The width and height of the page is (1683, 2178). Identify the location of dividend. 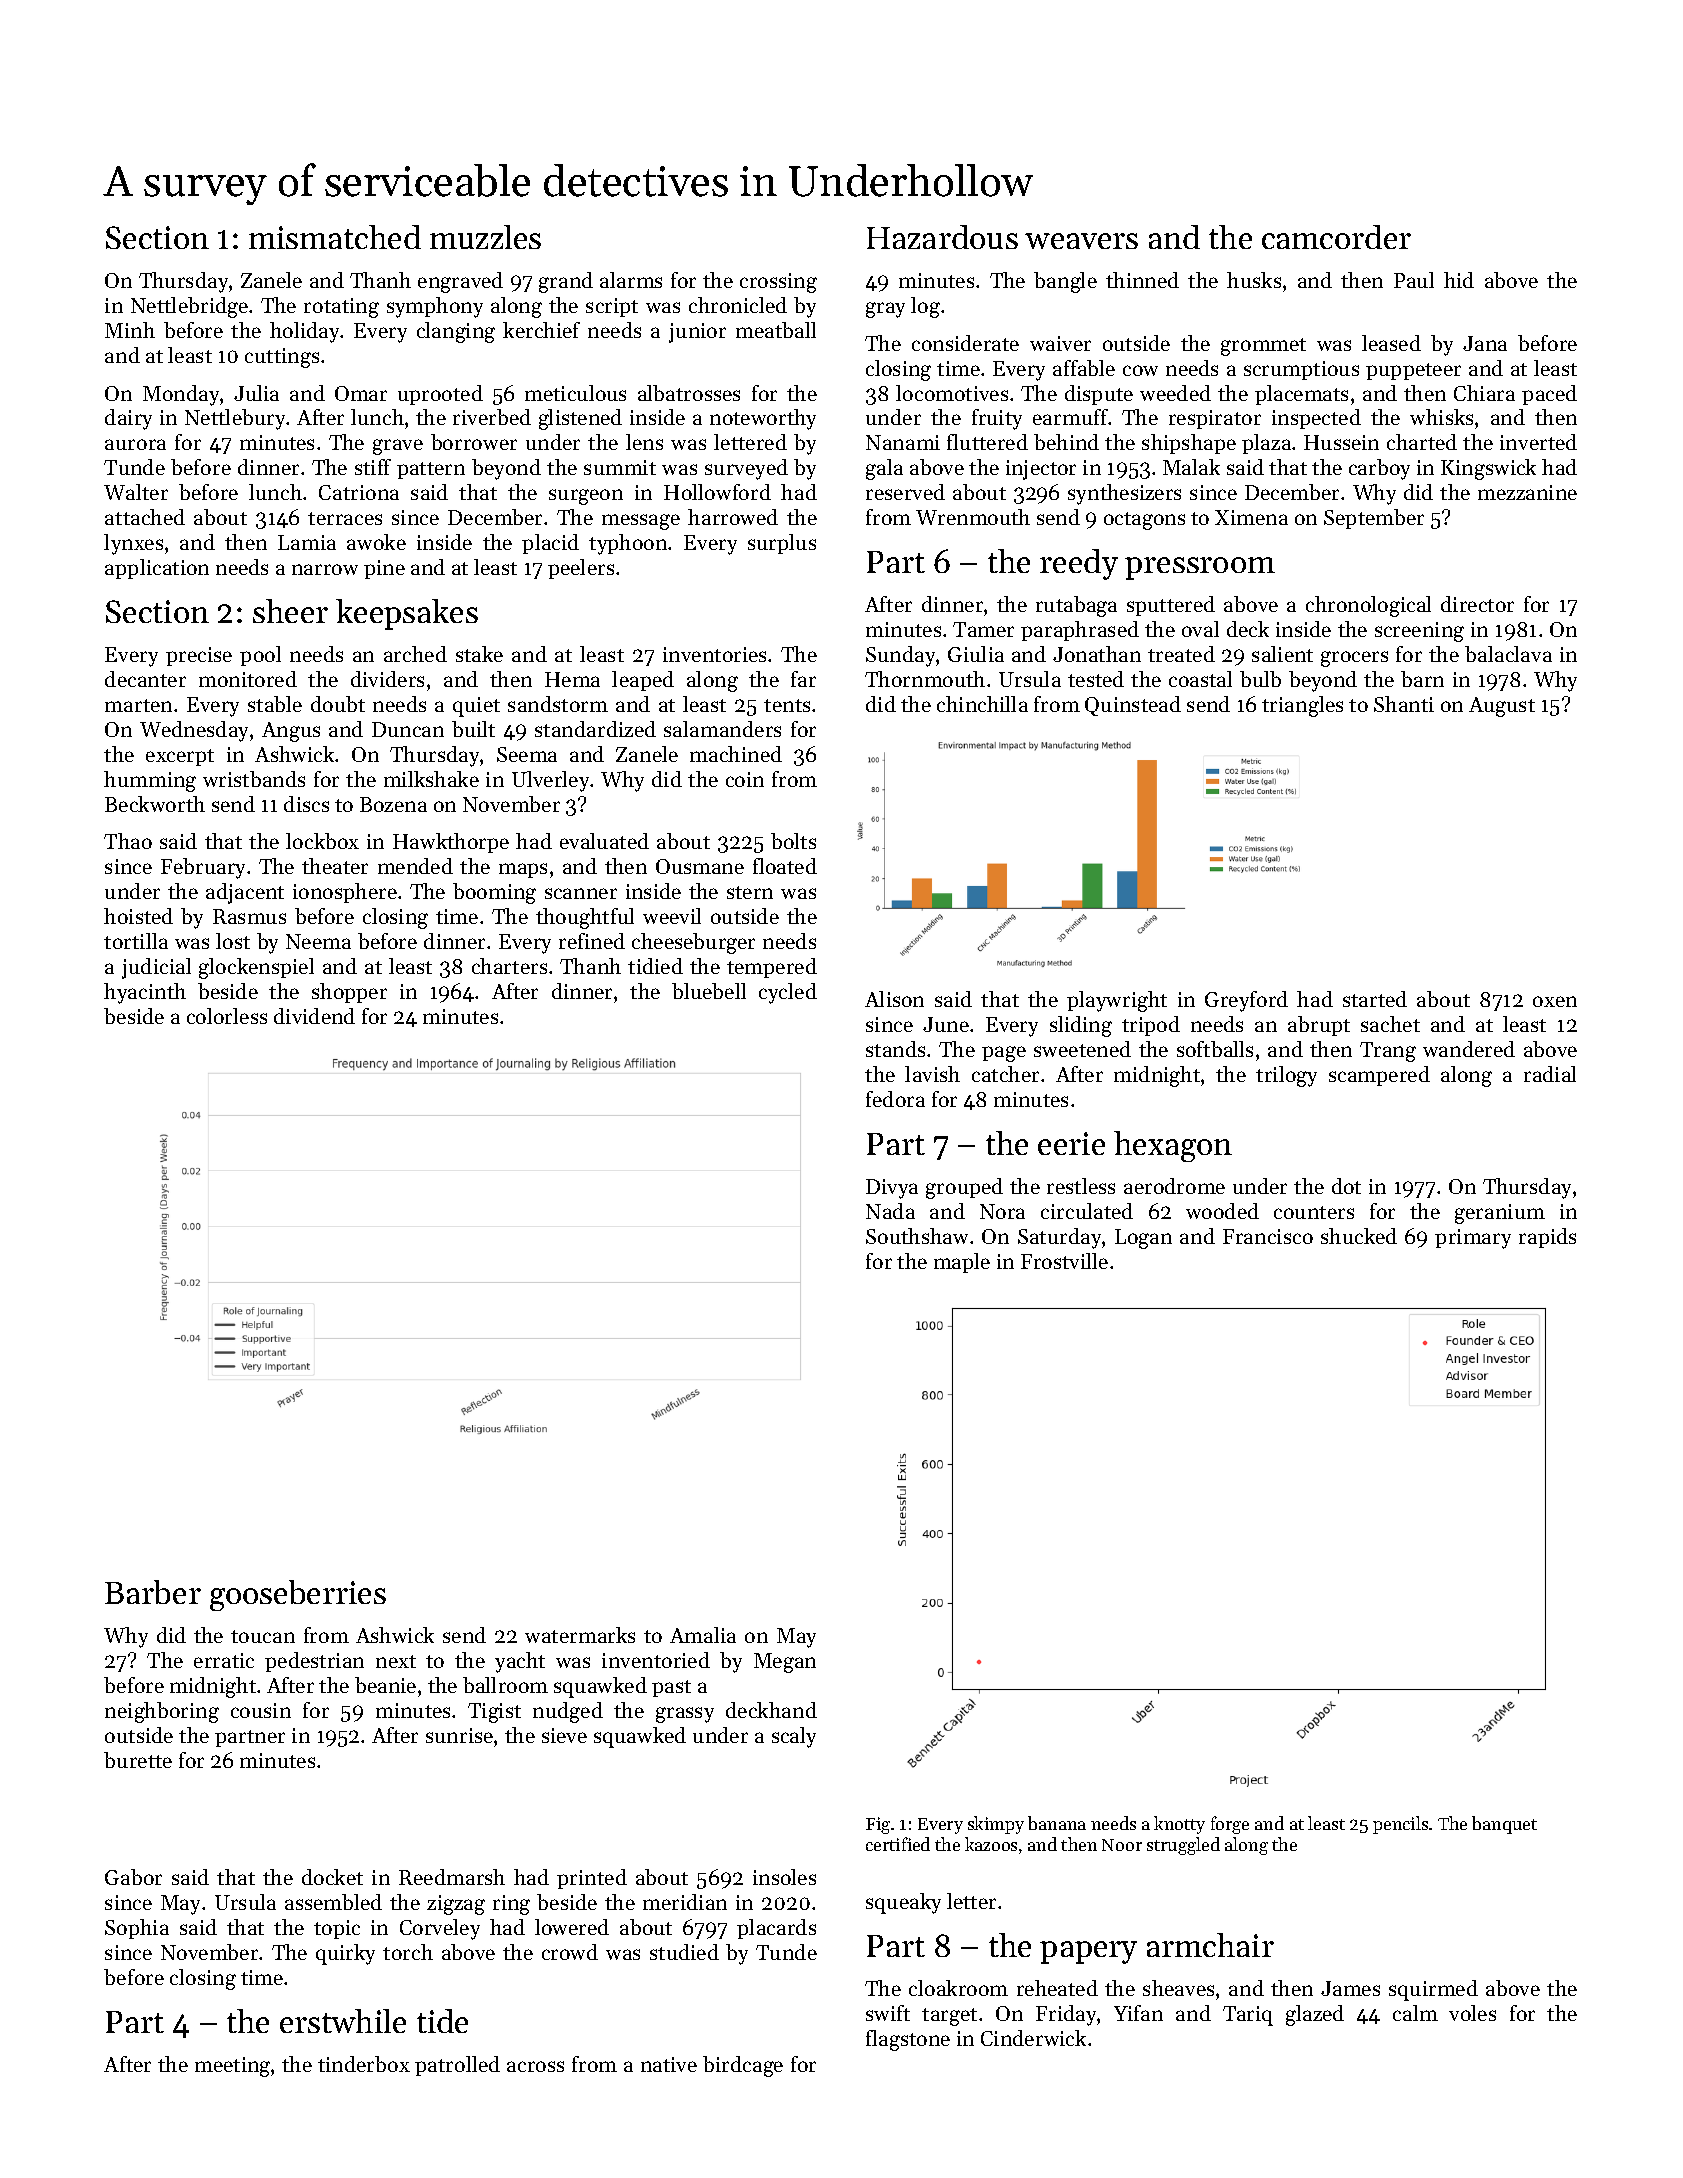
(314, 1016).
